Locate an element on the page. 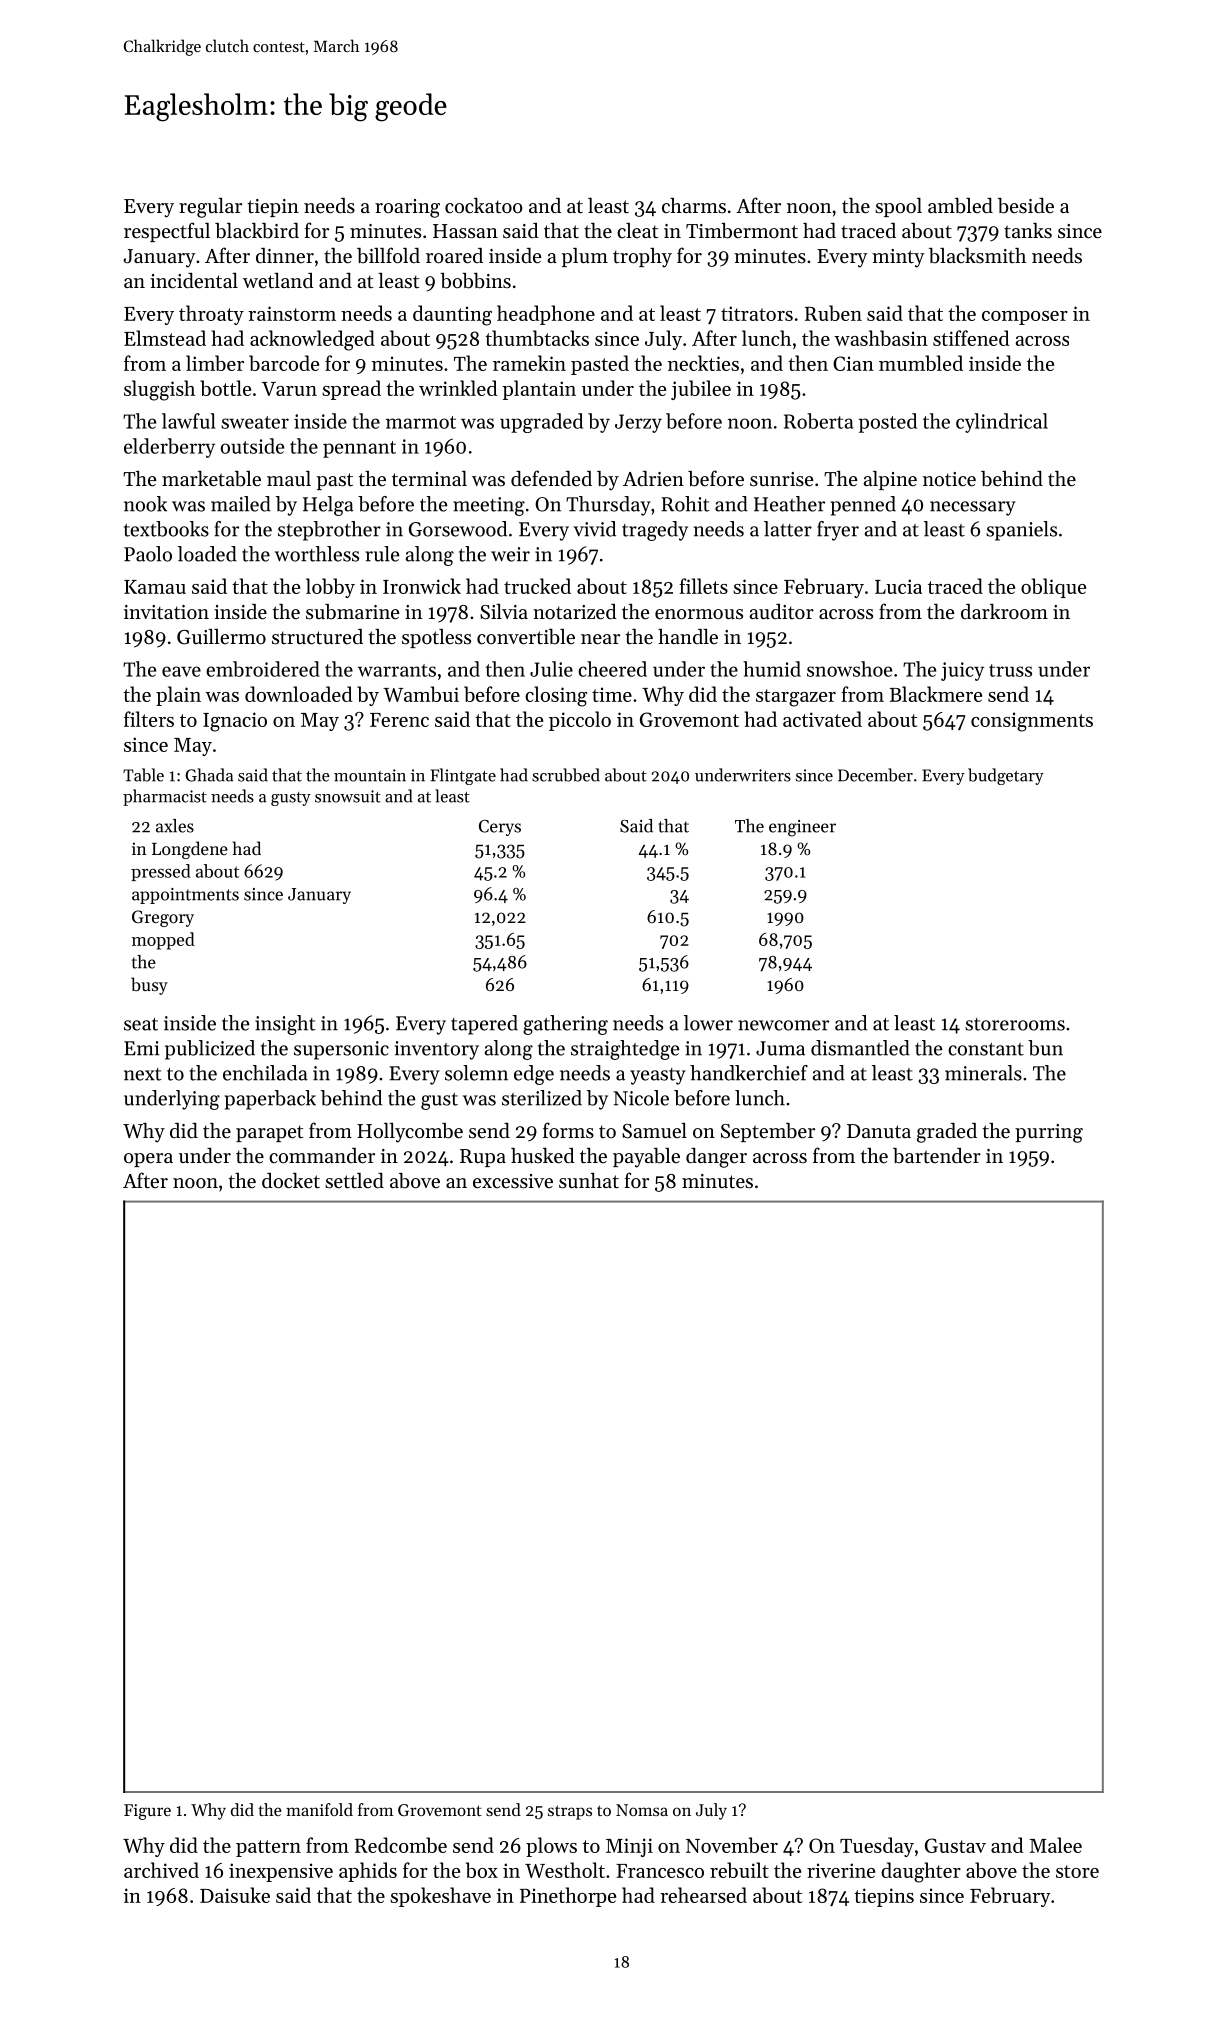  daughter is located at coordinates (921, 1872).
